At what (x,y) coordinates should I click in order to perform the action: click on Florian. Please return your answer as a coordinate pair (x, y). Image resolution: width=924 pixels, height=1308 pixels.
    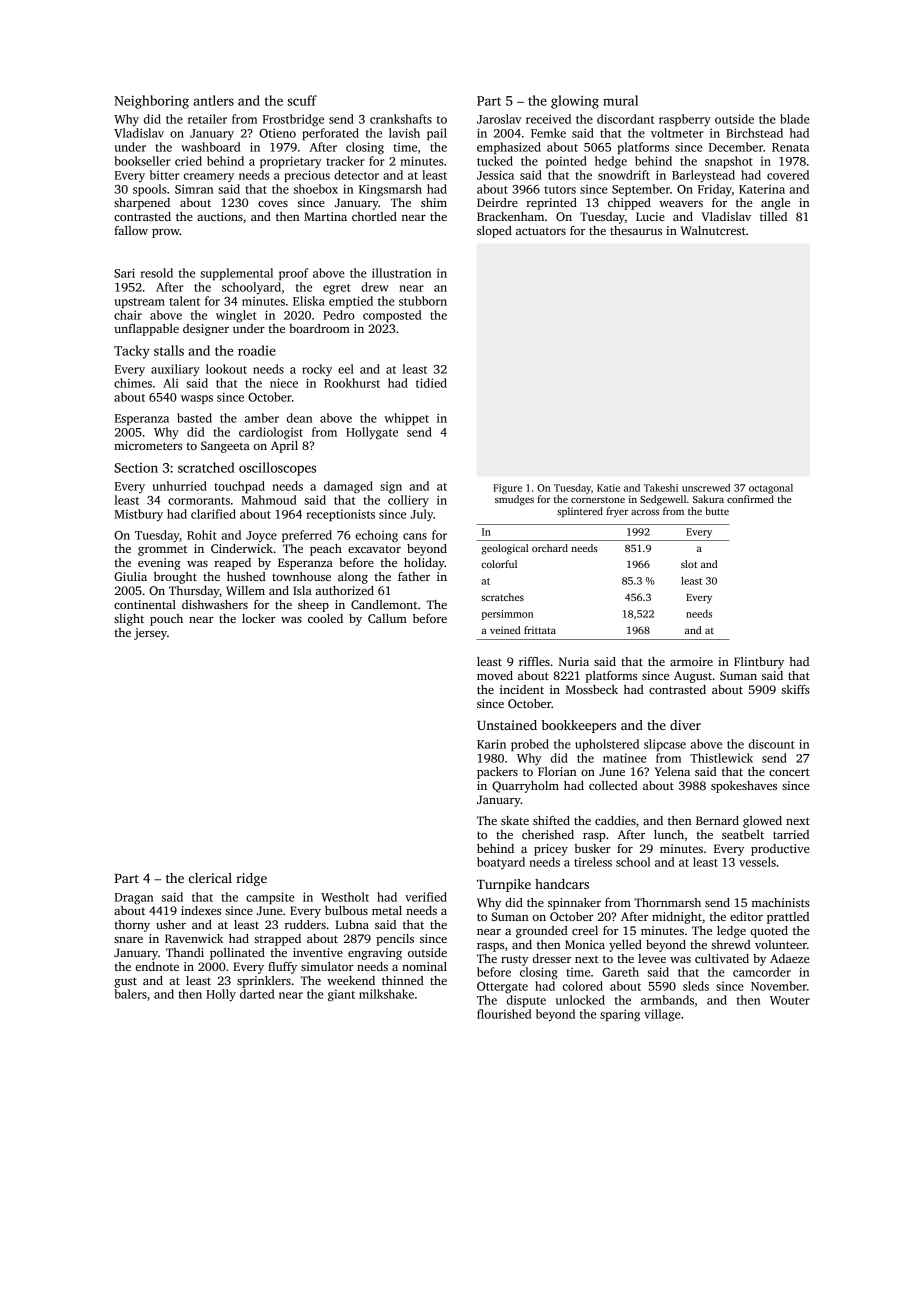
    Looking at the image, I should click on (557, 771).
